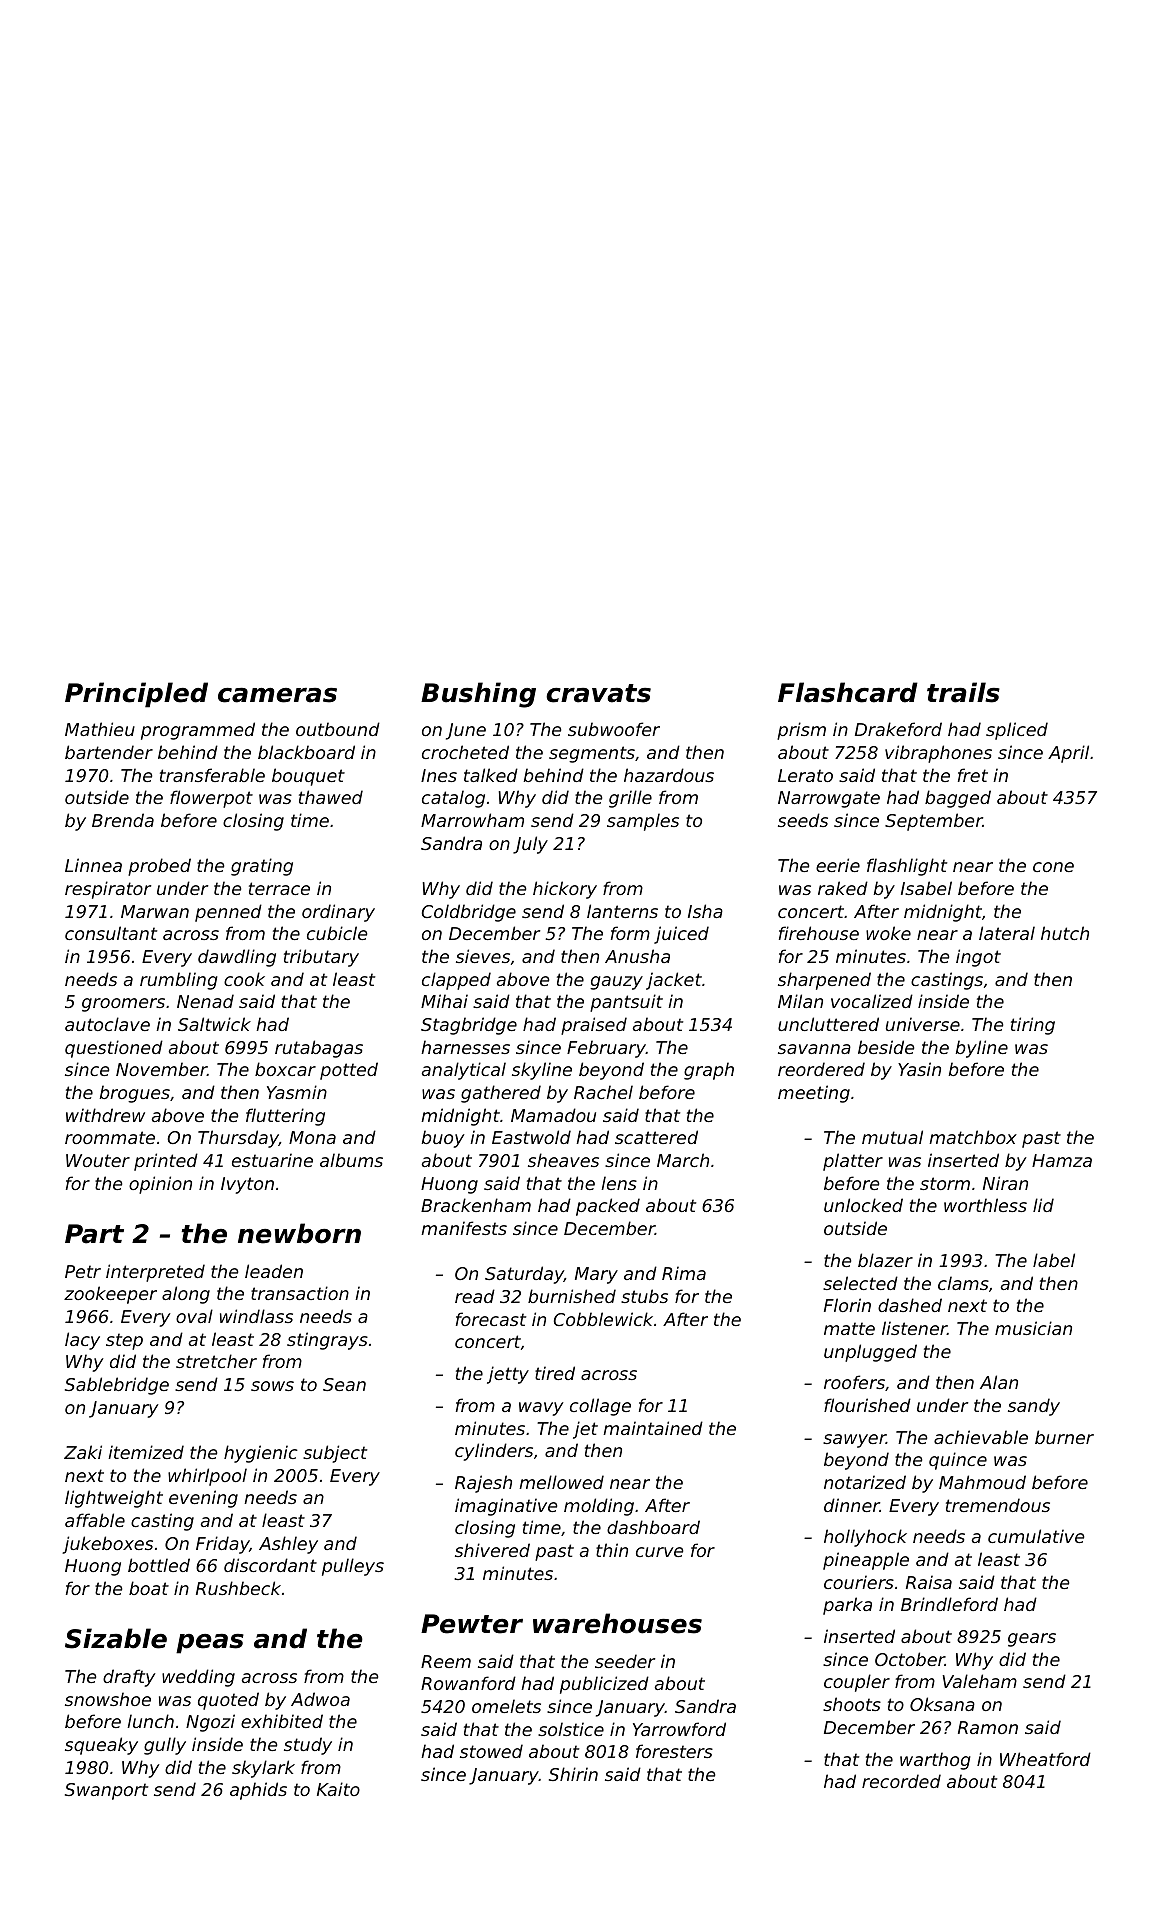  I want to click on jetty, so click(508, 1375).
